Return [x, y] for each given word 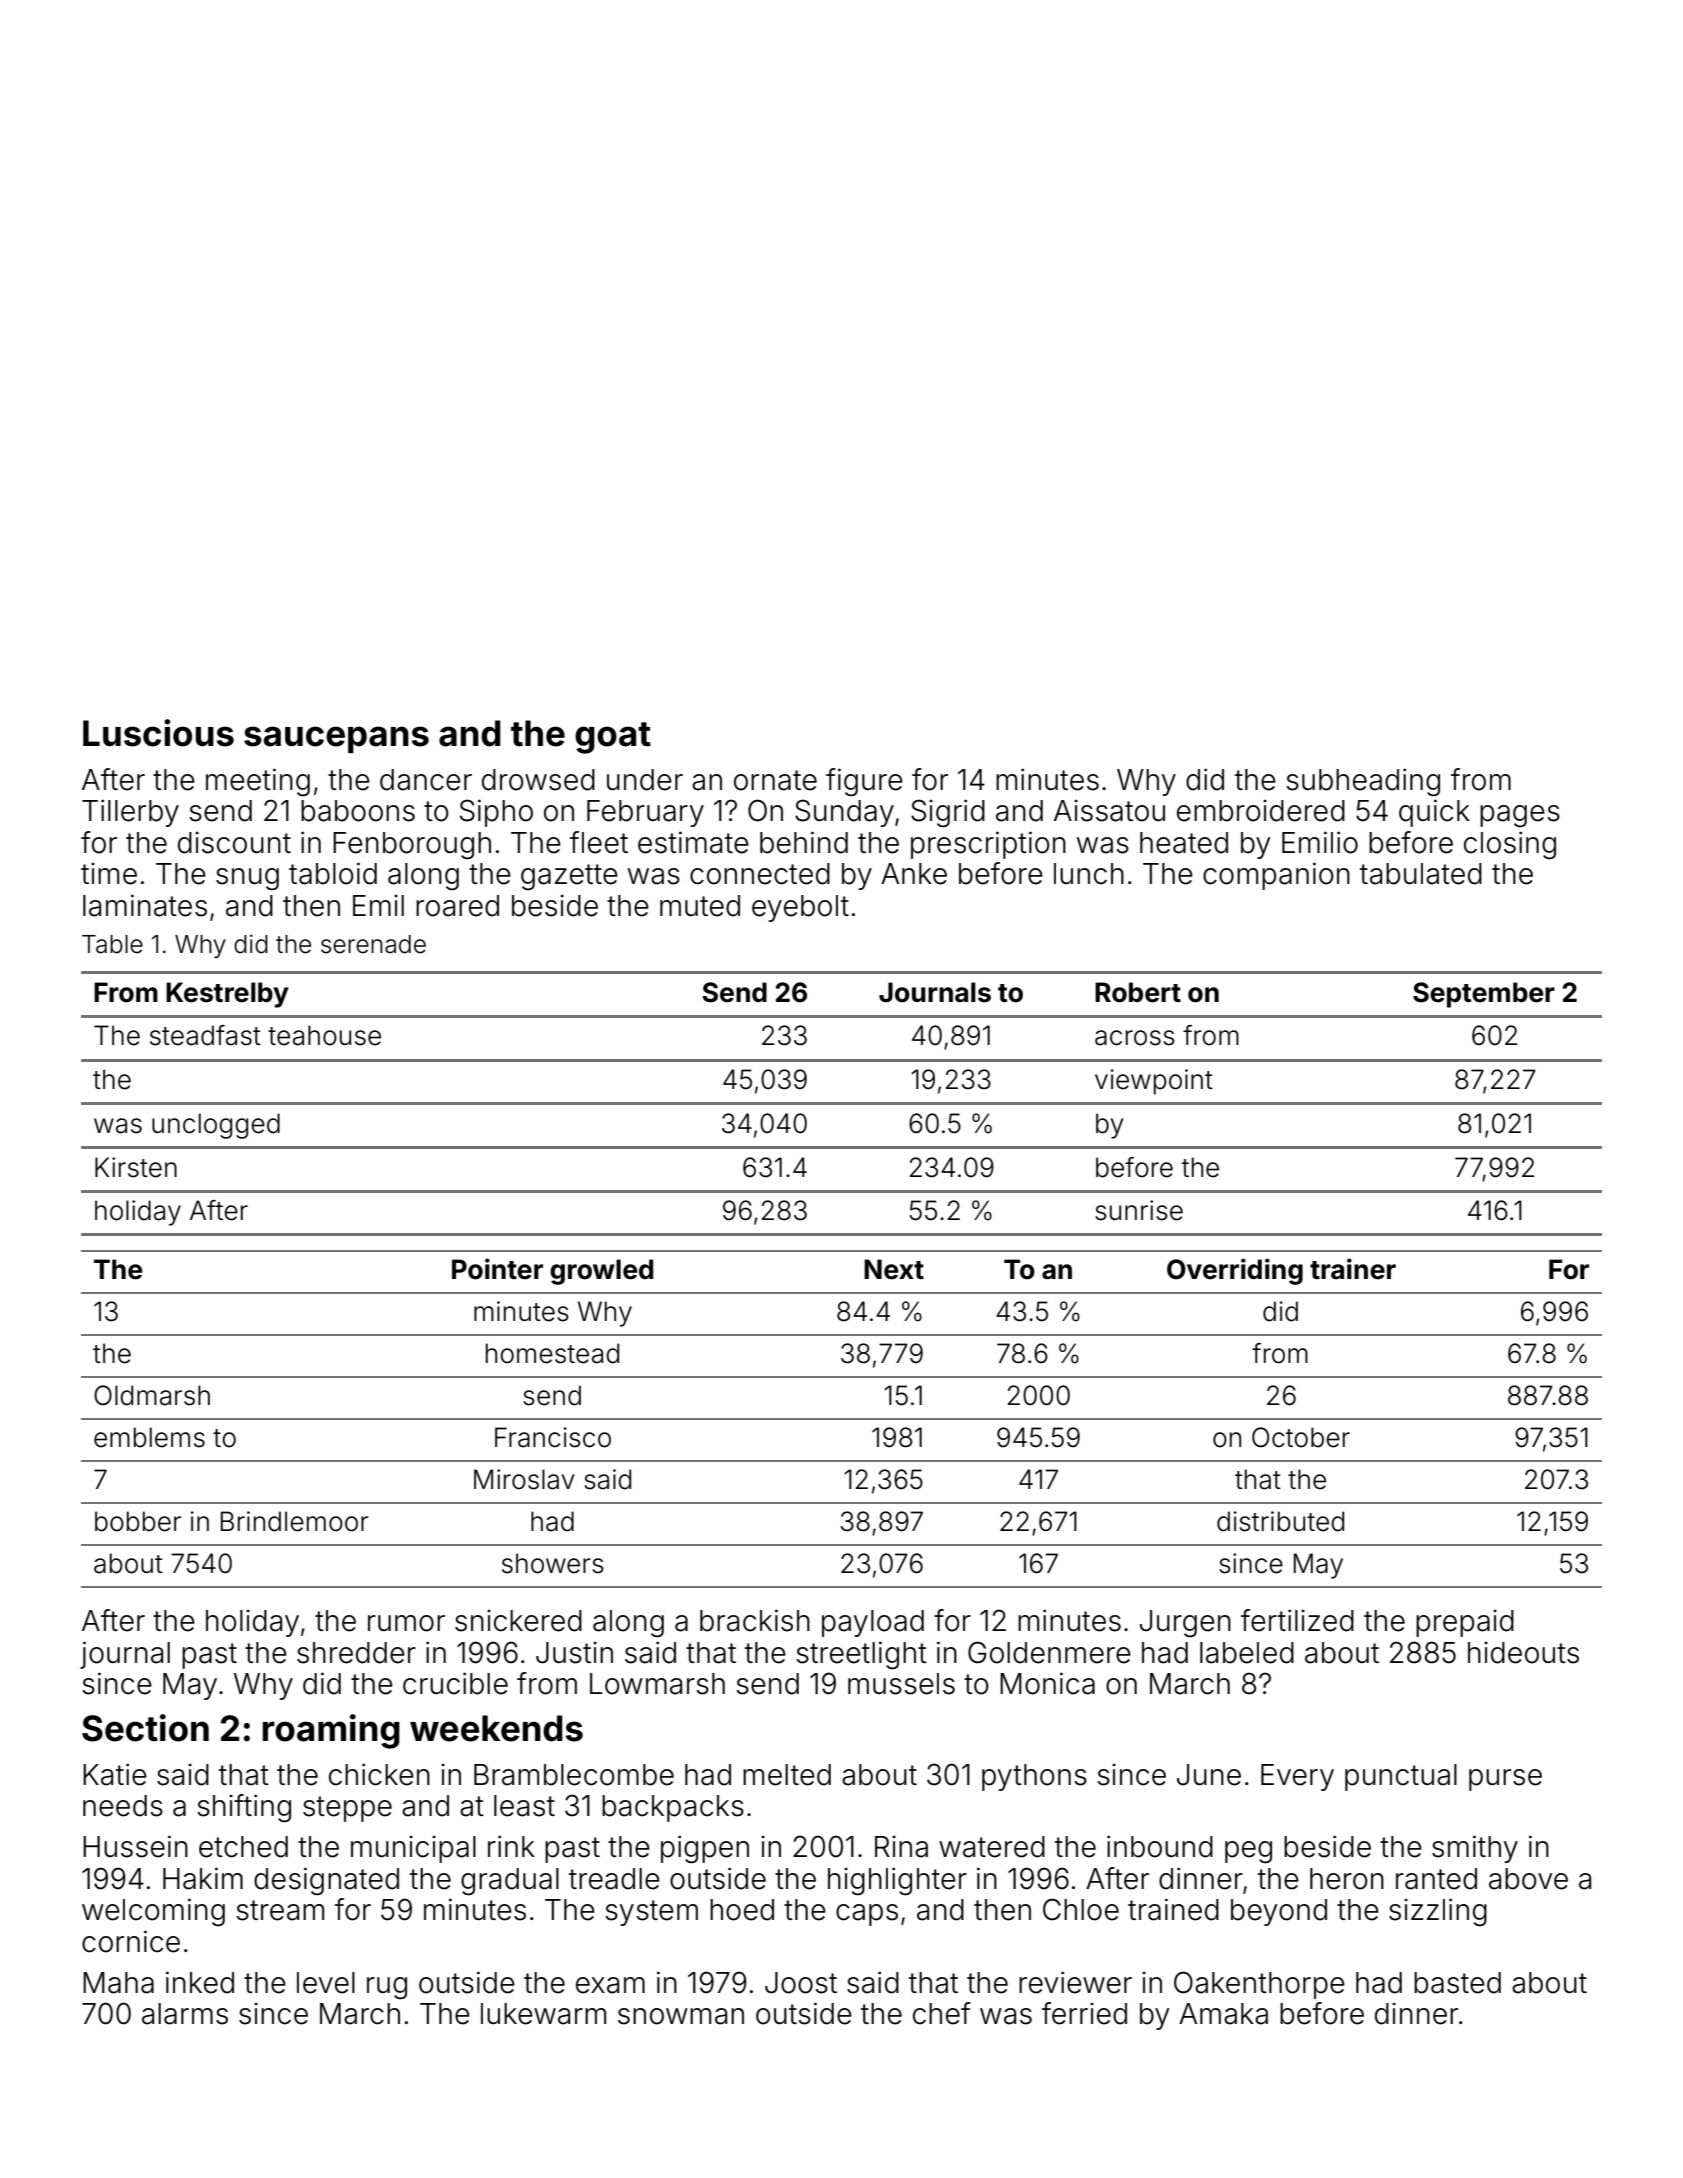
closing [1510, 845]
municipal [413, 1849]
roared [457, 906]
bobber [138, 1521]
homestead [552, 1353]
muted [700, 906]
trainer [1353, 1269]
